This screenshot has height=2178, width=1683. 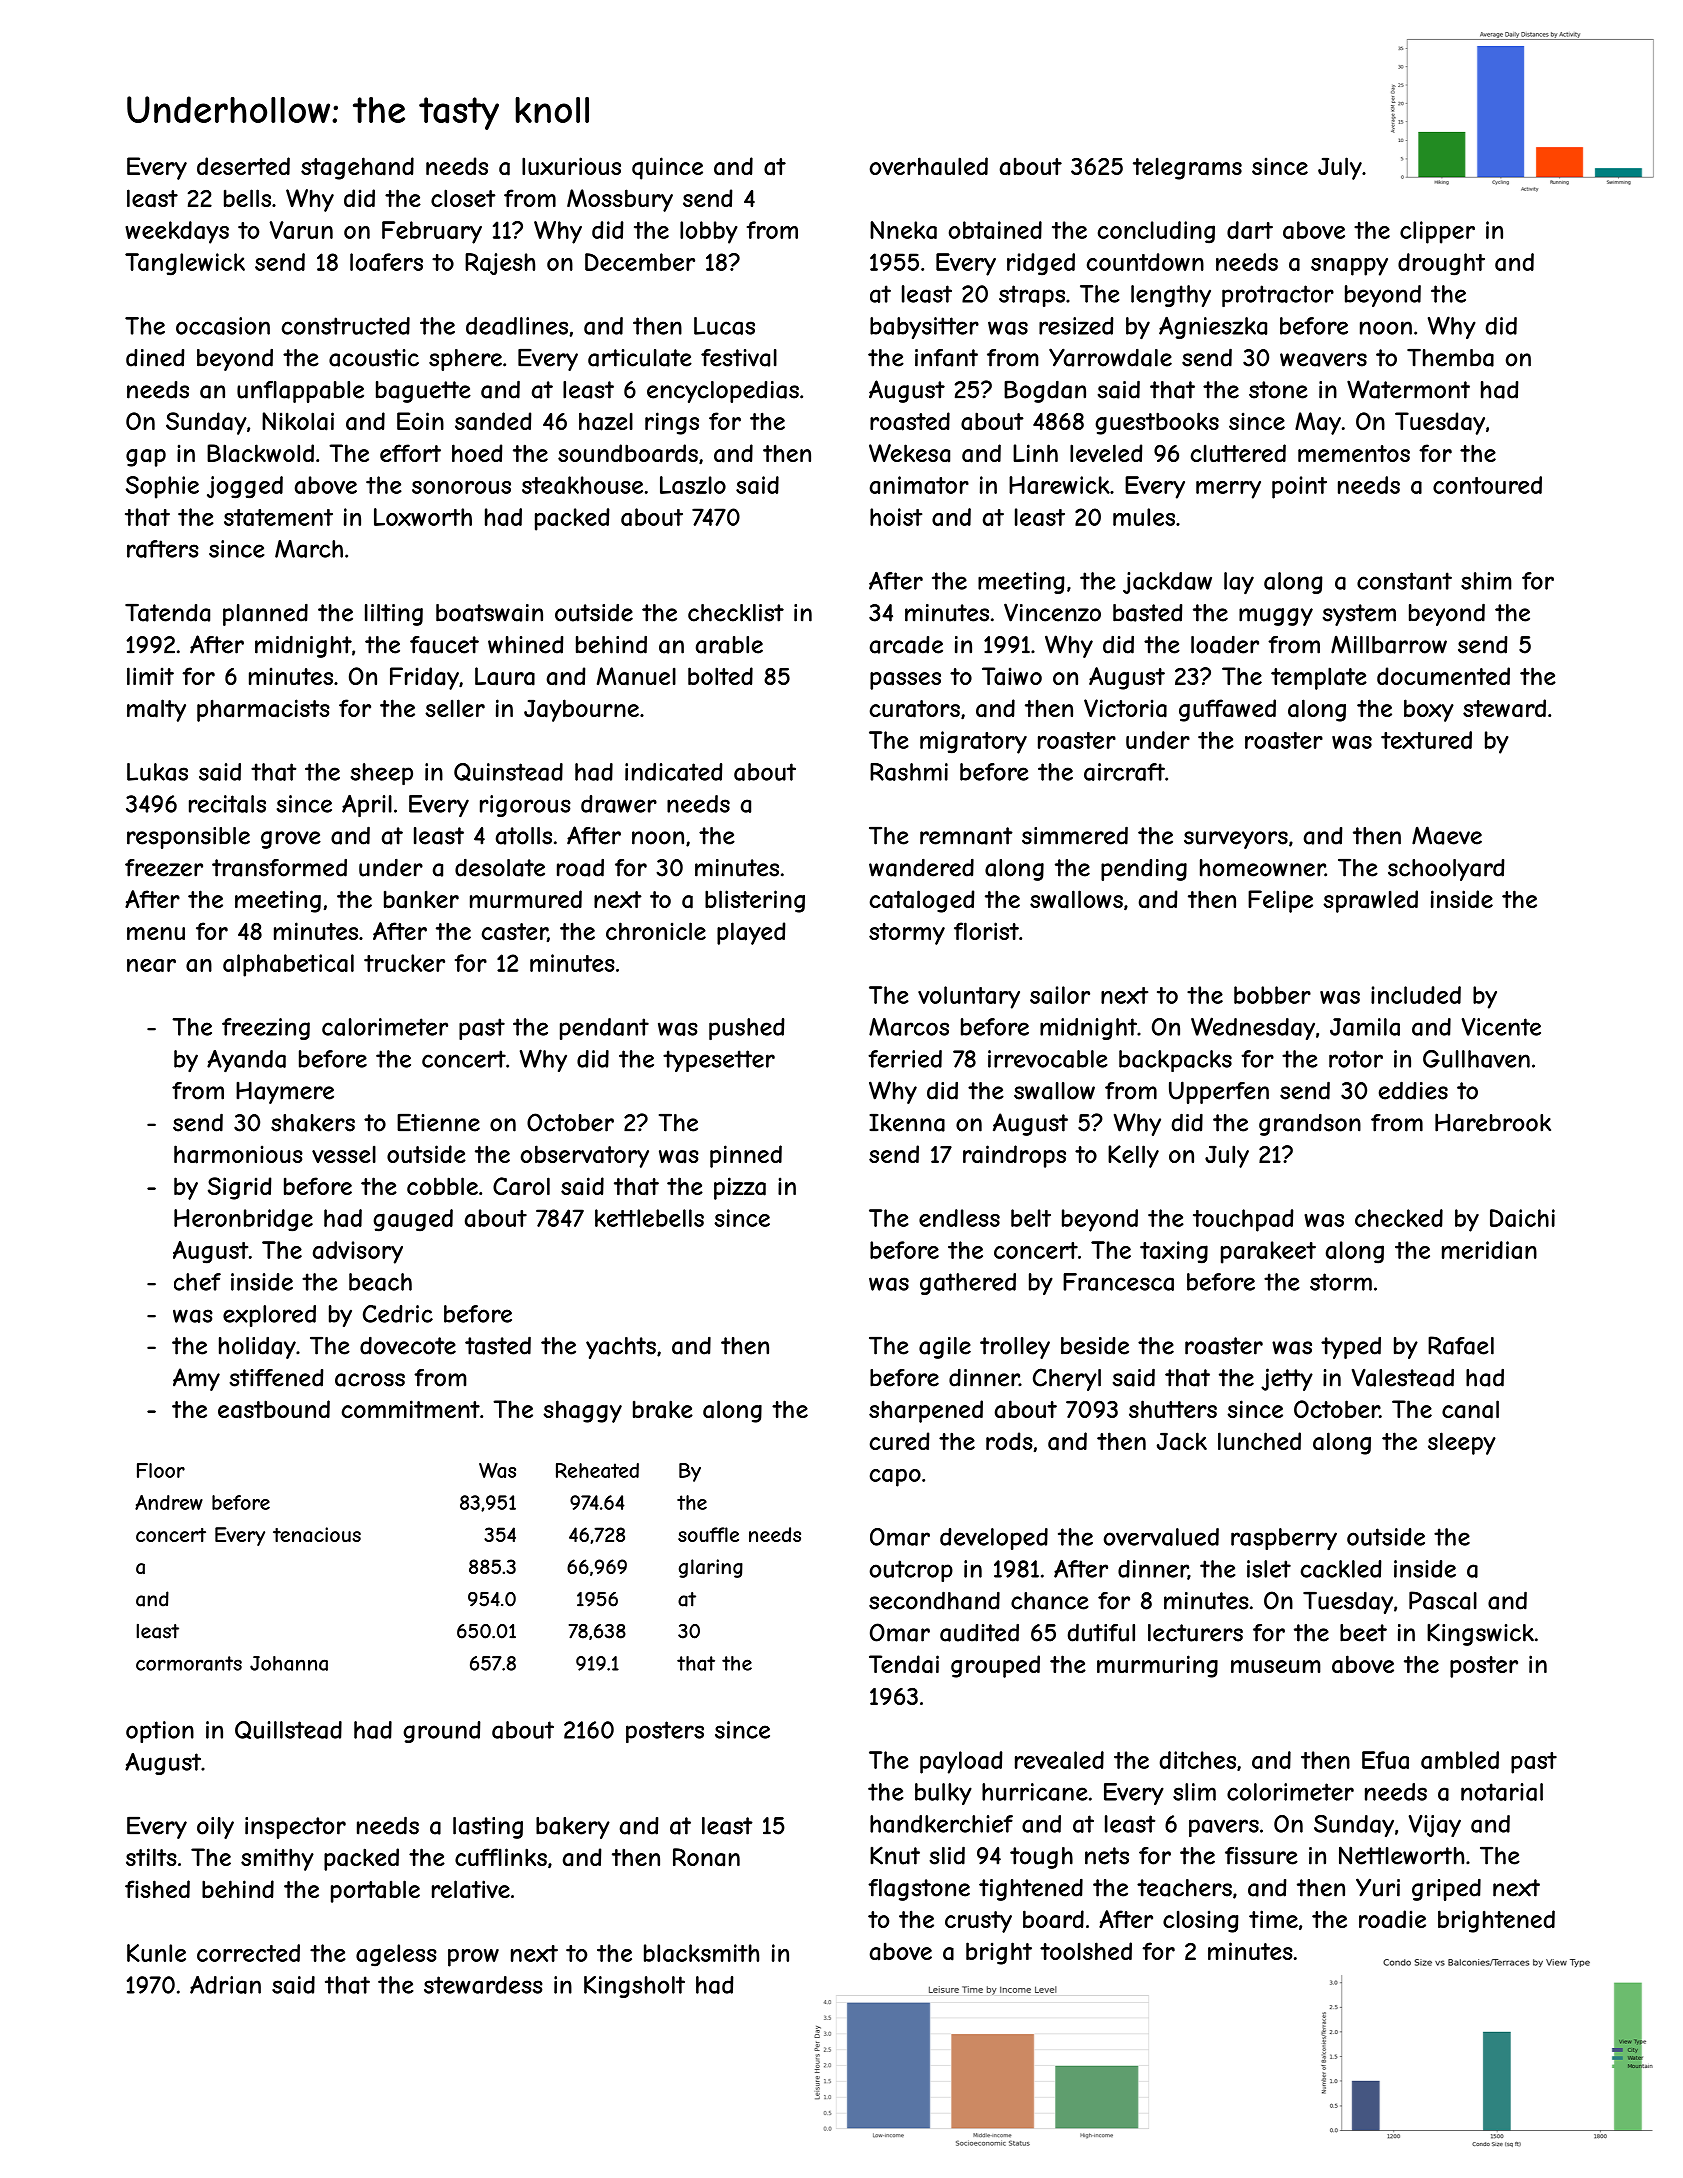 What do you see at coordinates (1446, 1889) in the screenshot?
I see `griped` at bounding box center [1446, 1889].
